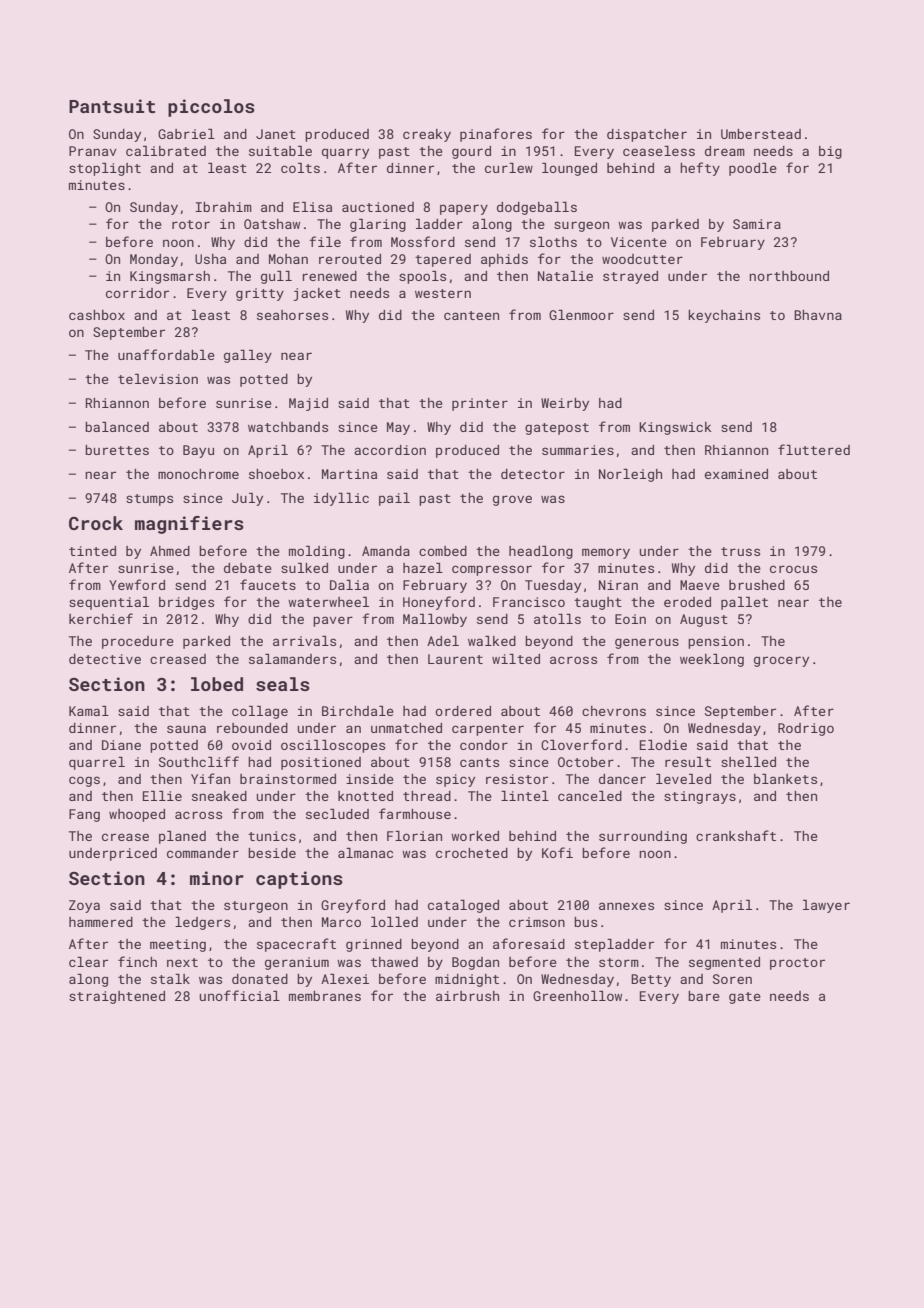 This page has width=924, height=1308. I want to click on pinafores, so click(496, 135).
